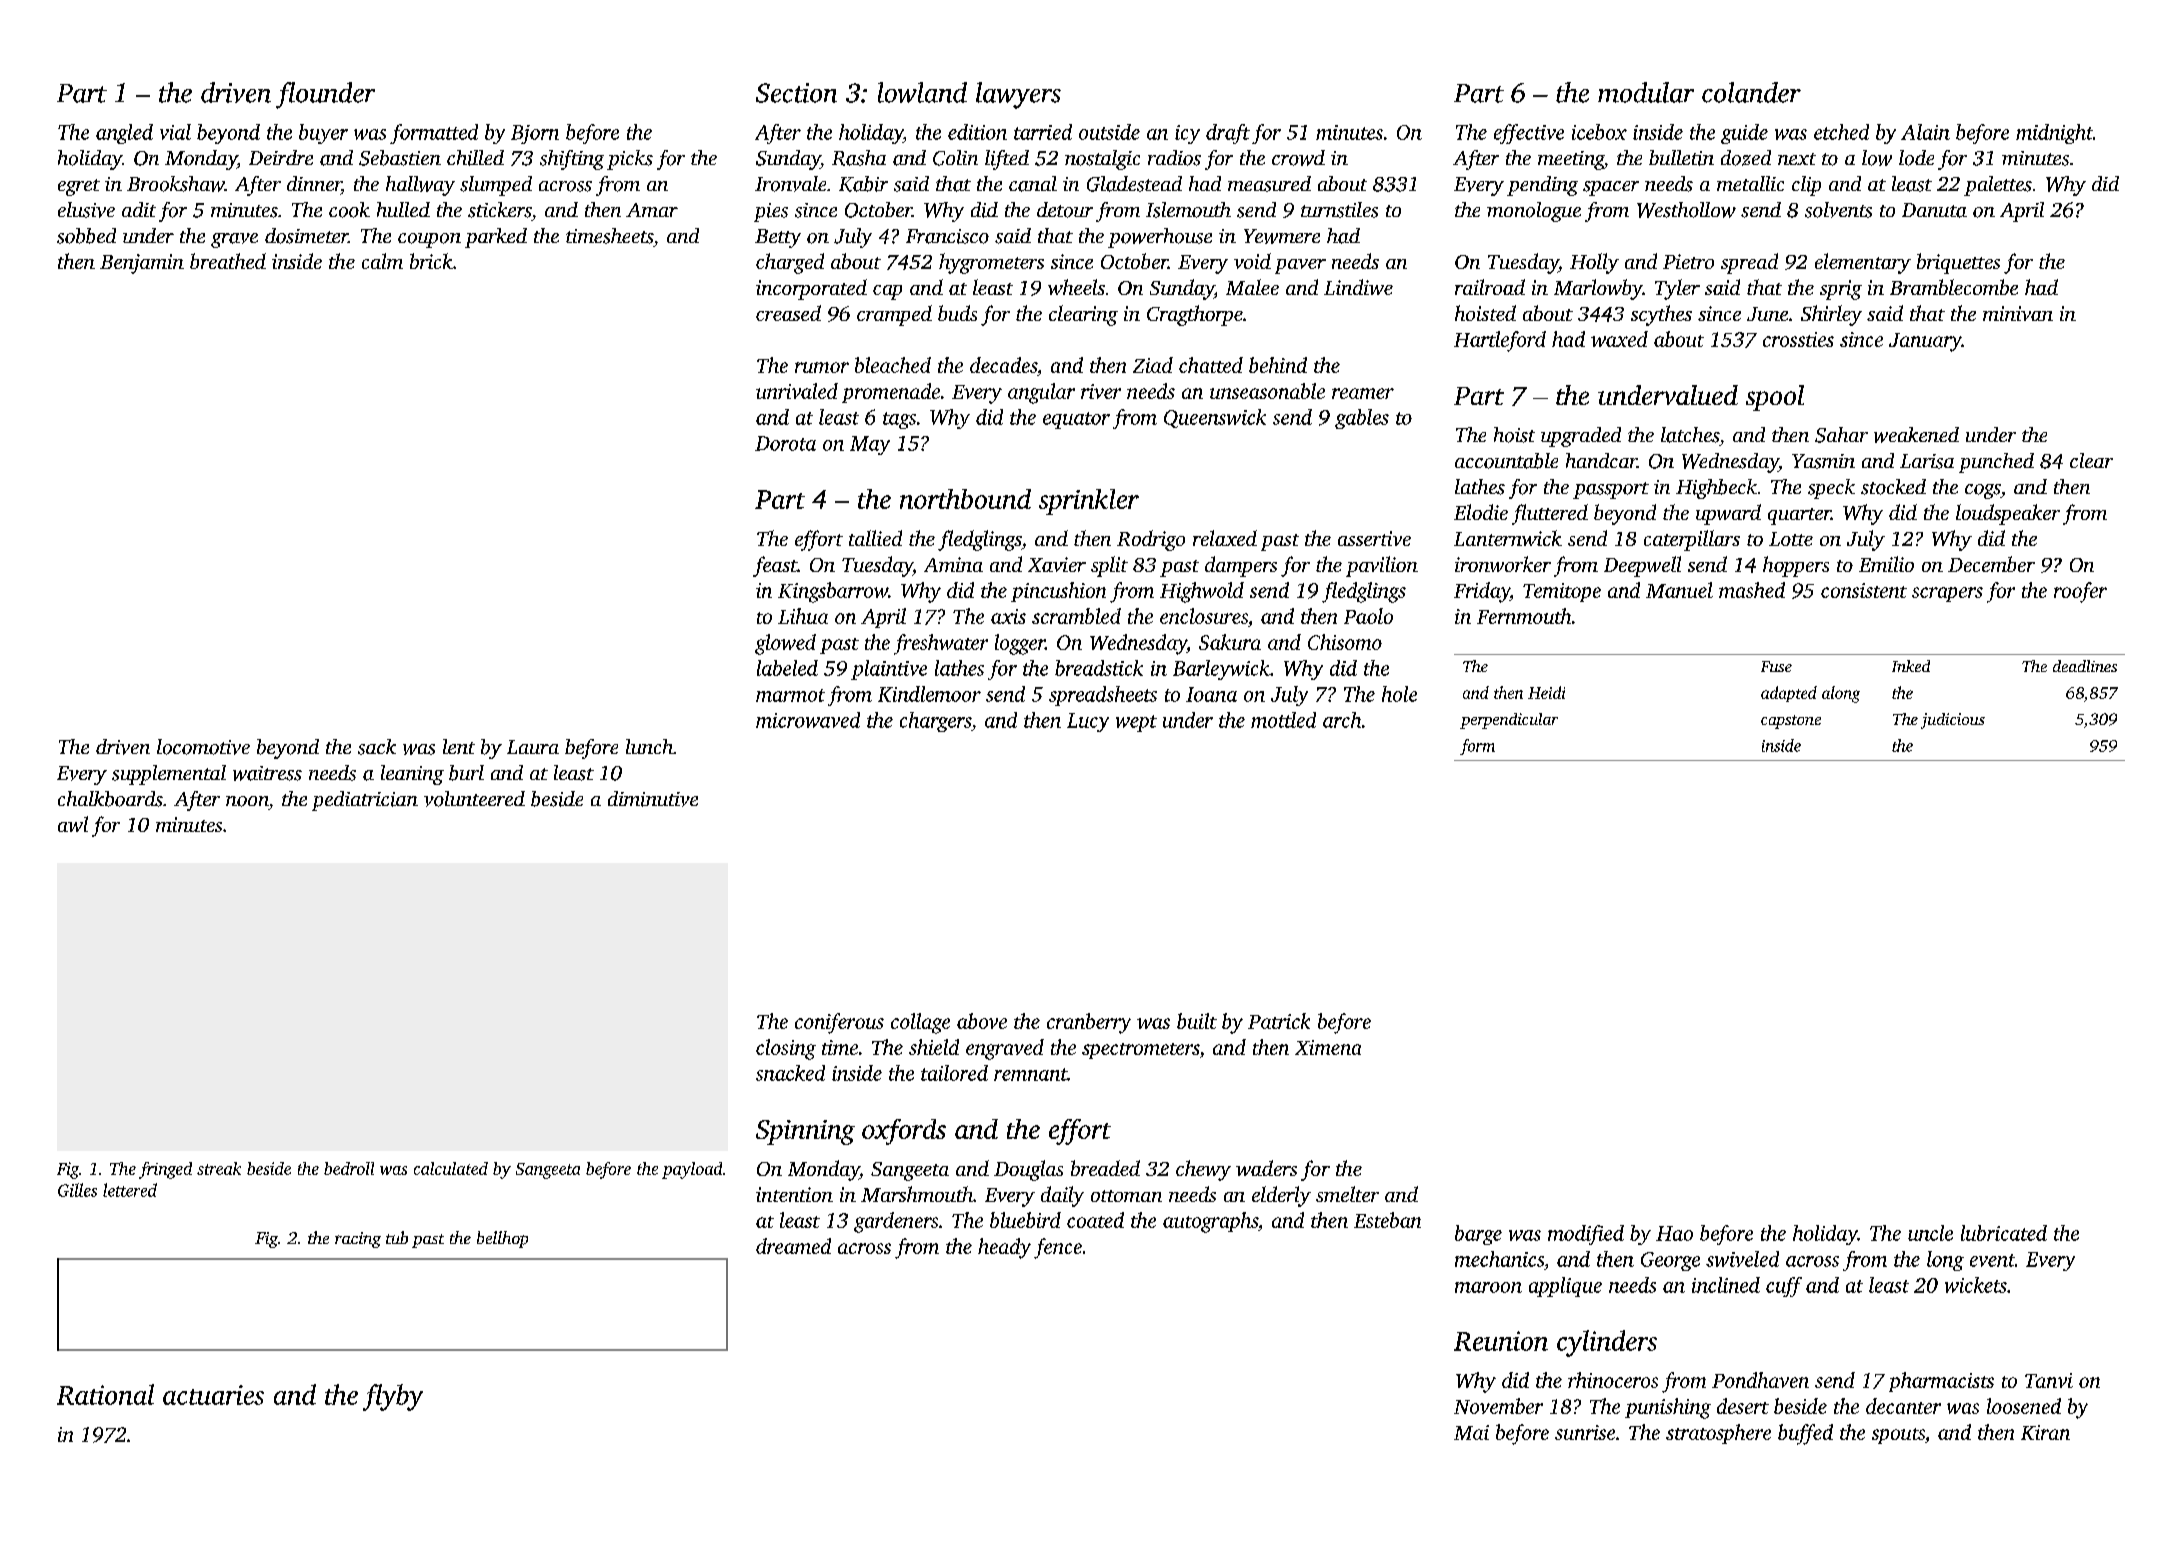 The width and height of the document is (2182, 1543). Describe the element at coordinates (1751, 92) in the document. I see `colander` at that location.
